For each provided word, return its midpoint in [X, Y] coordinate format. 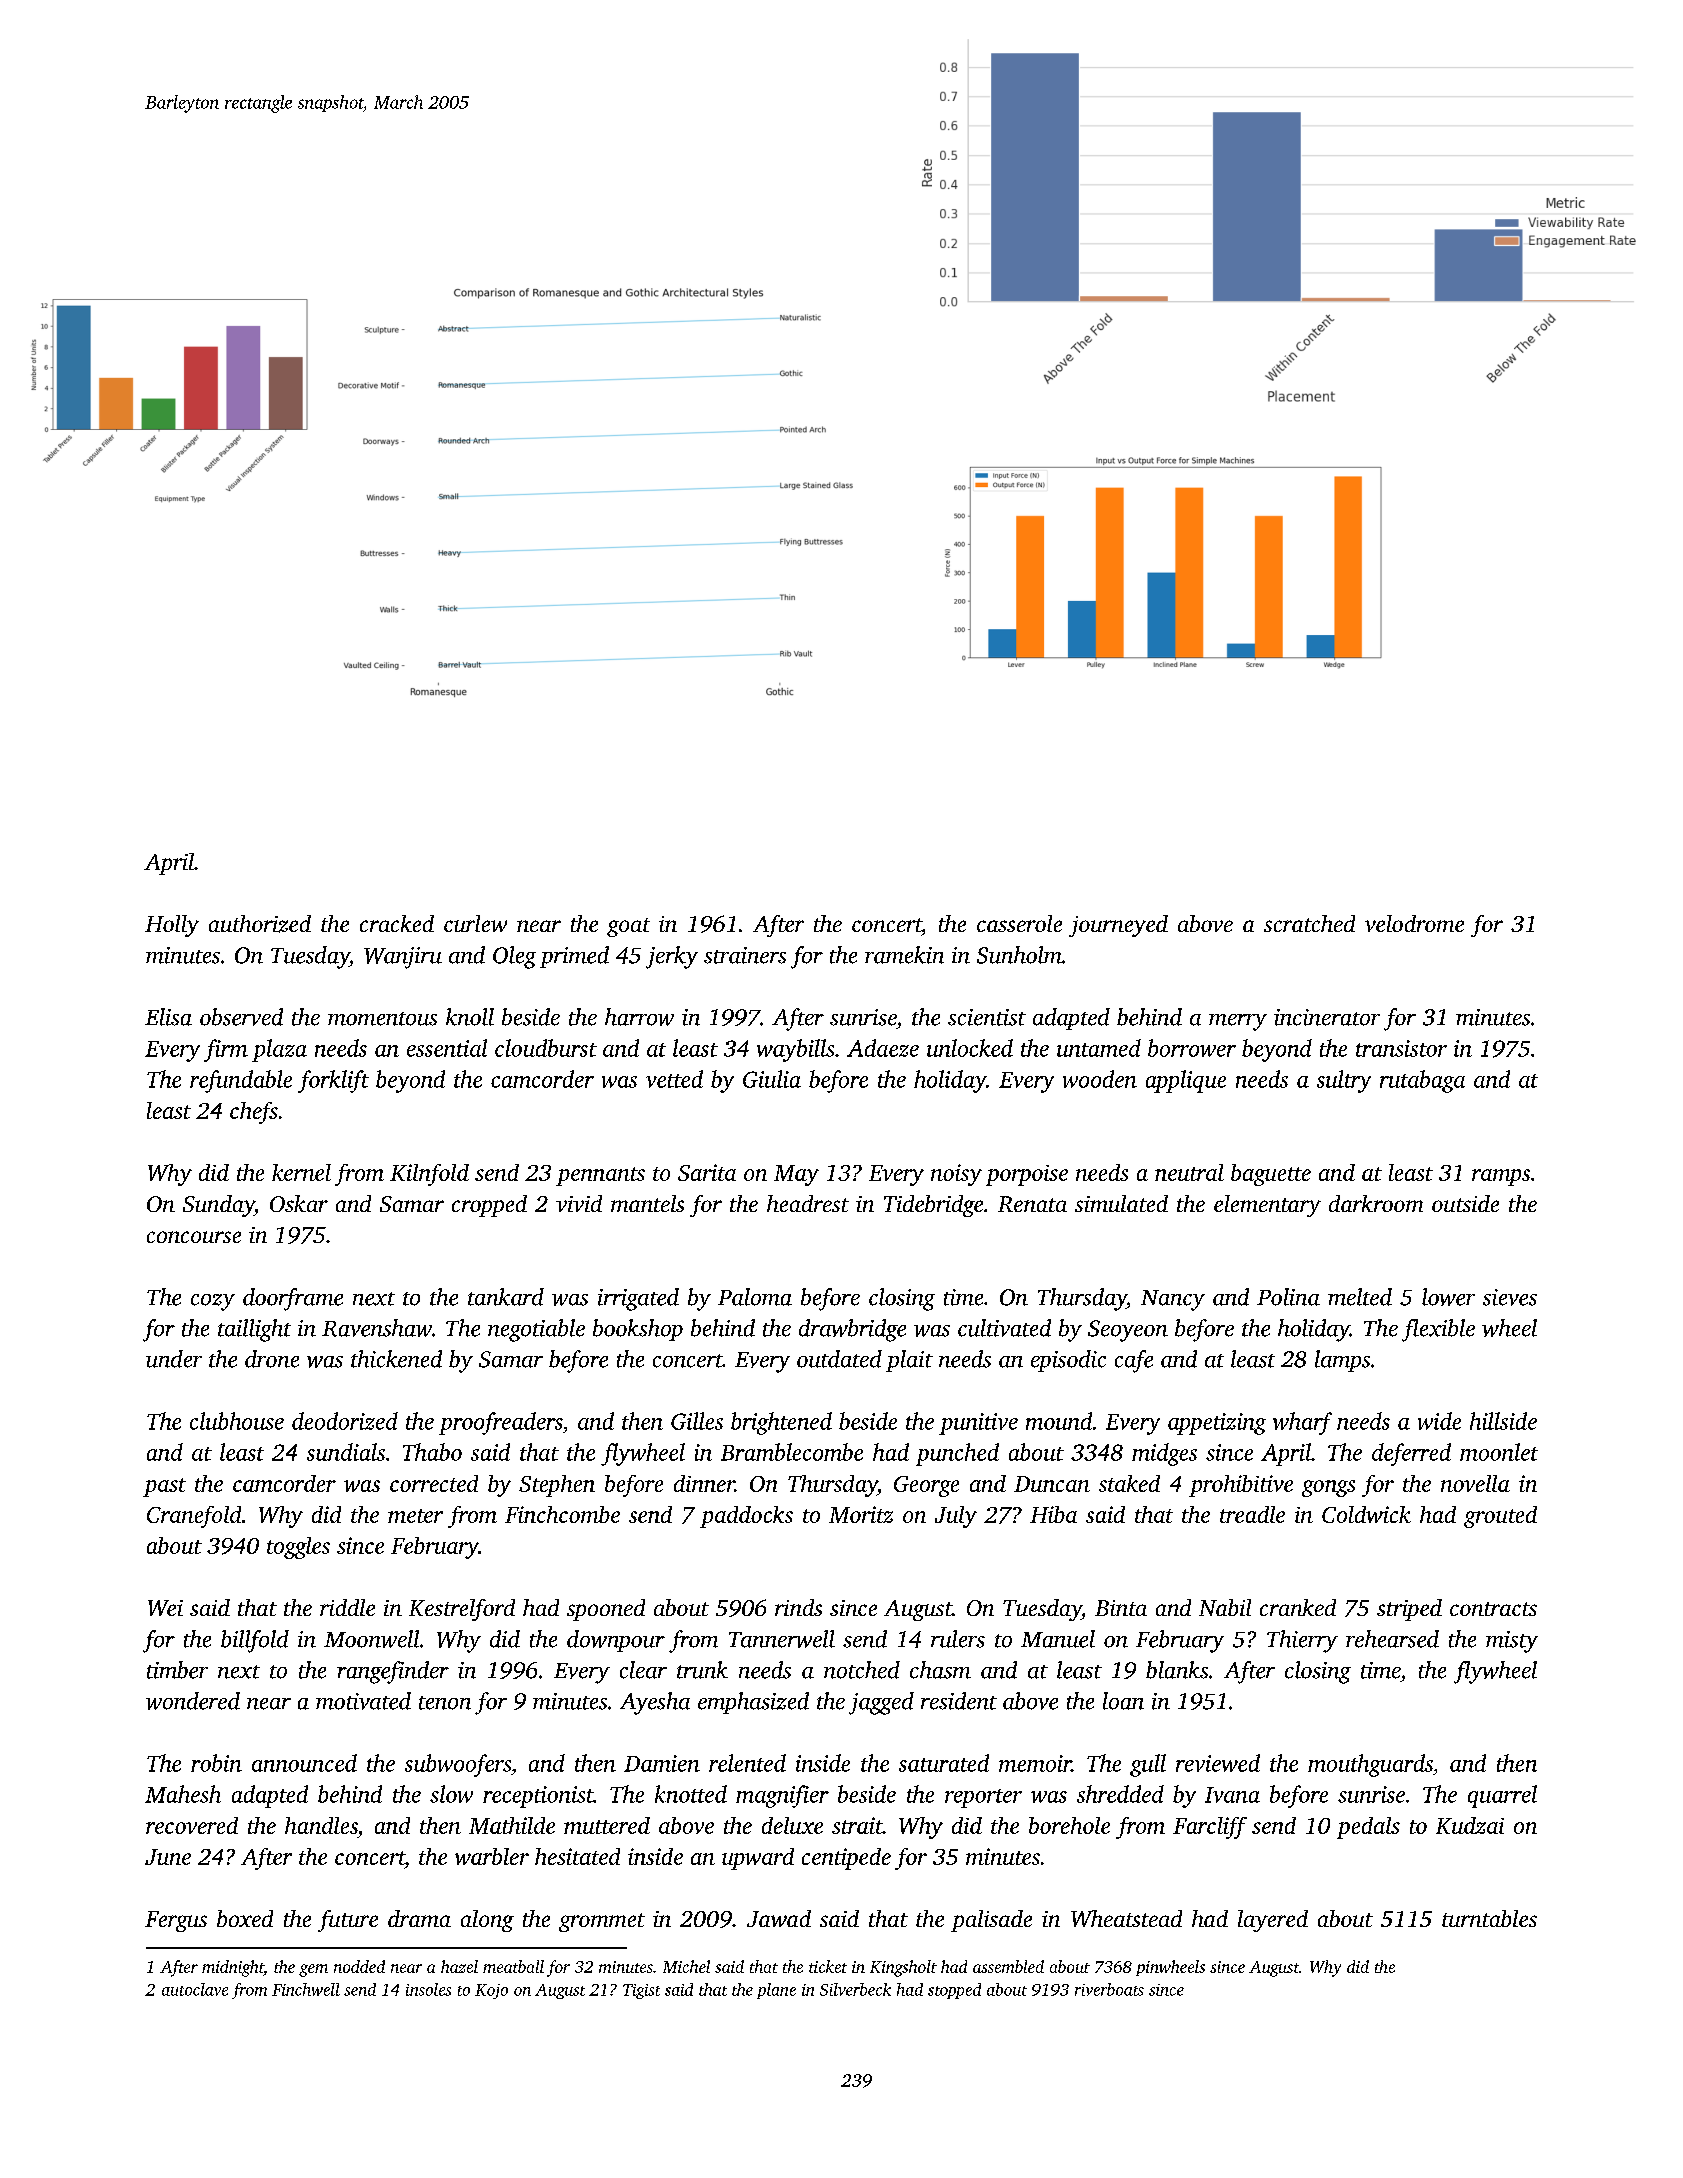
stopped [954, 1991]
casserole [1019, 923]
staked [1129, 1483]
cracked [397, 923]
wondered [193, 1701]
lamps [1342, 1361]
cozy [213, 1302]
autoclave [195, 1989]
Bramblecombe [792, 1452]
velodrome [1414, 923]
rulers [958, 1639]
